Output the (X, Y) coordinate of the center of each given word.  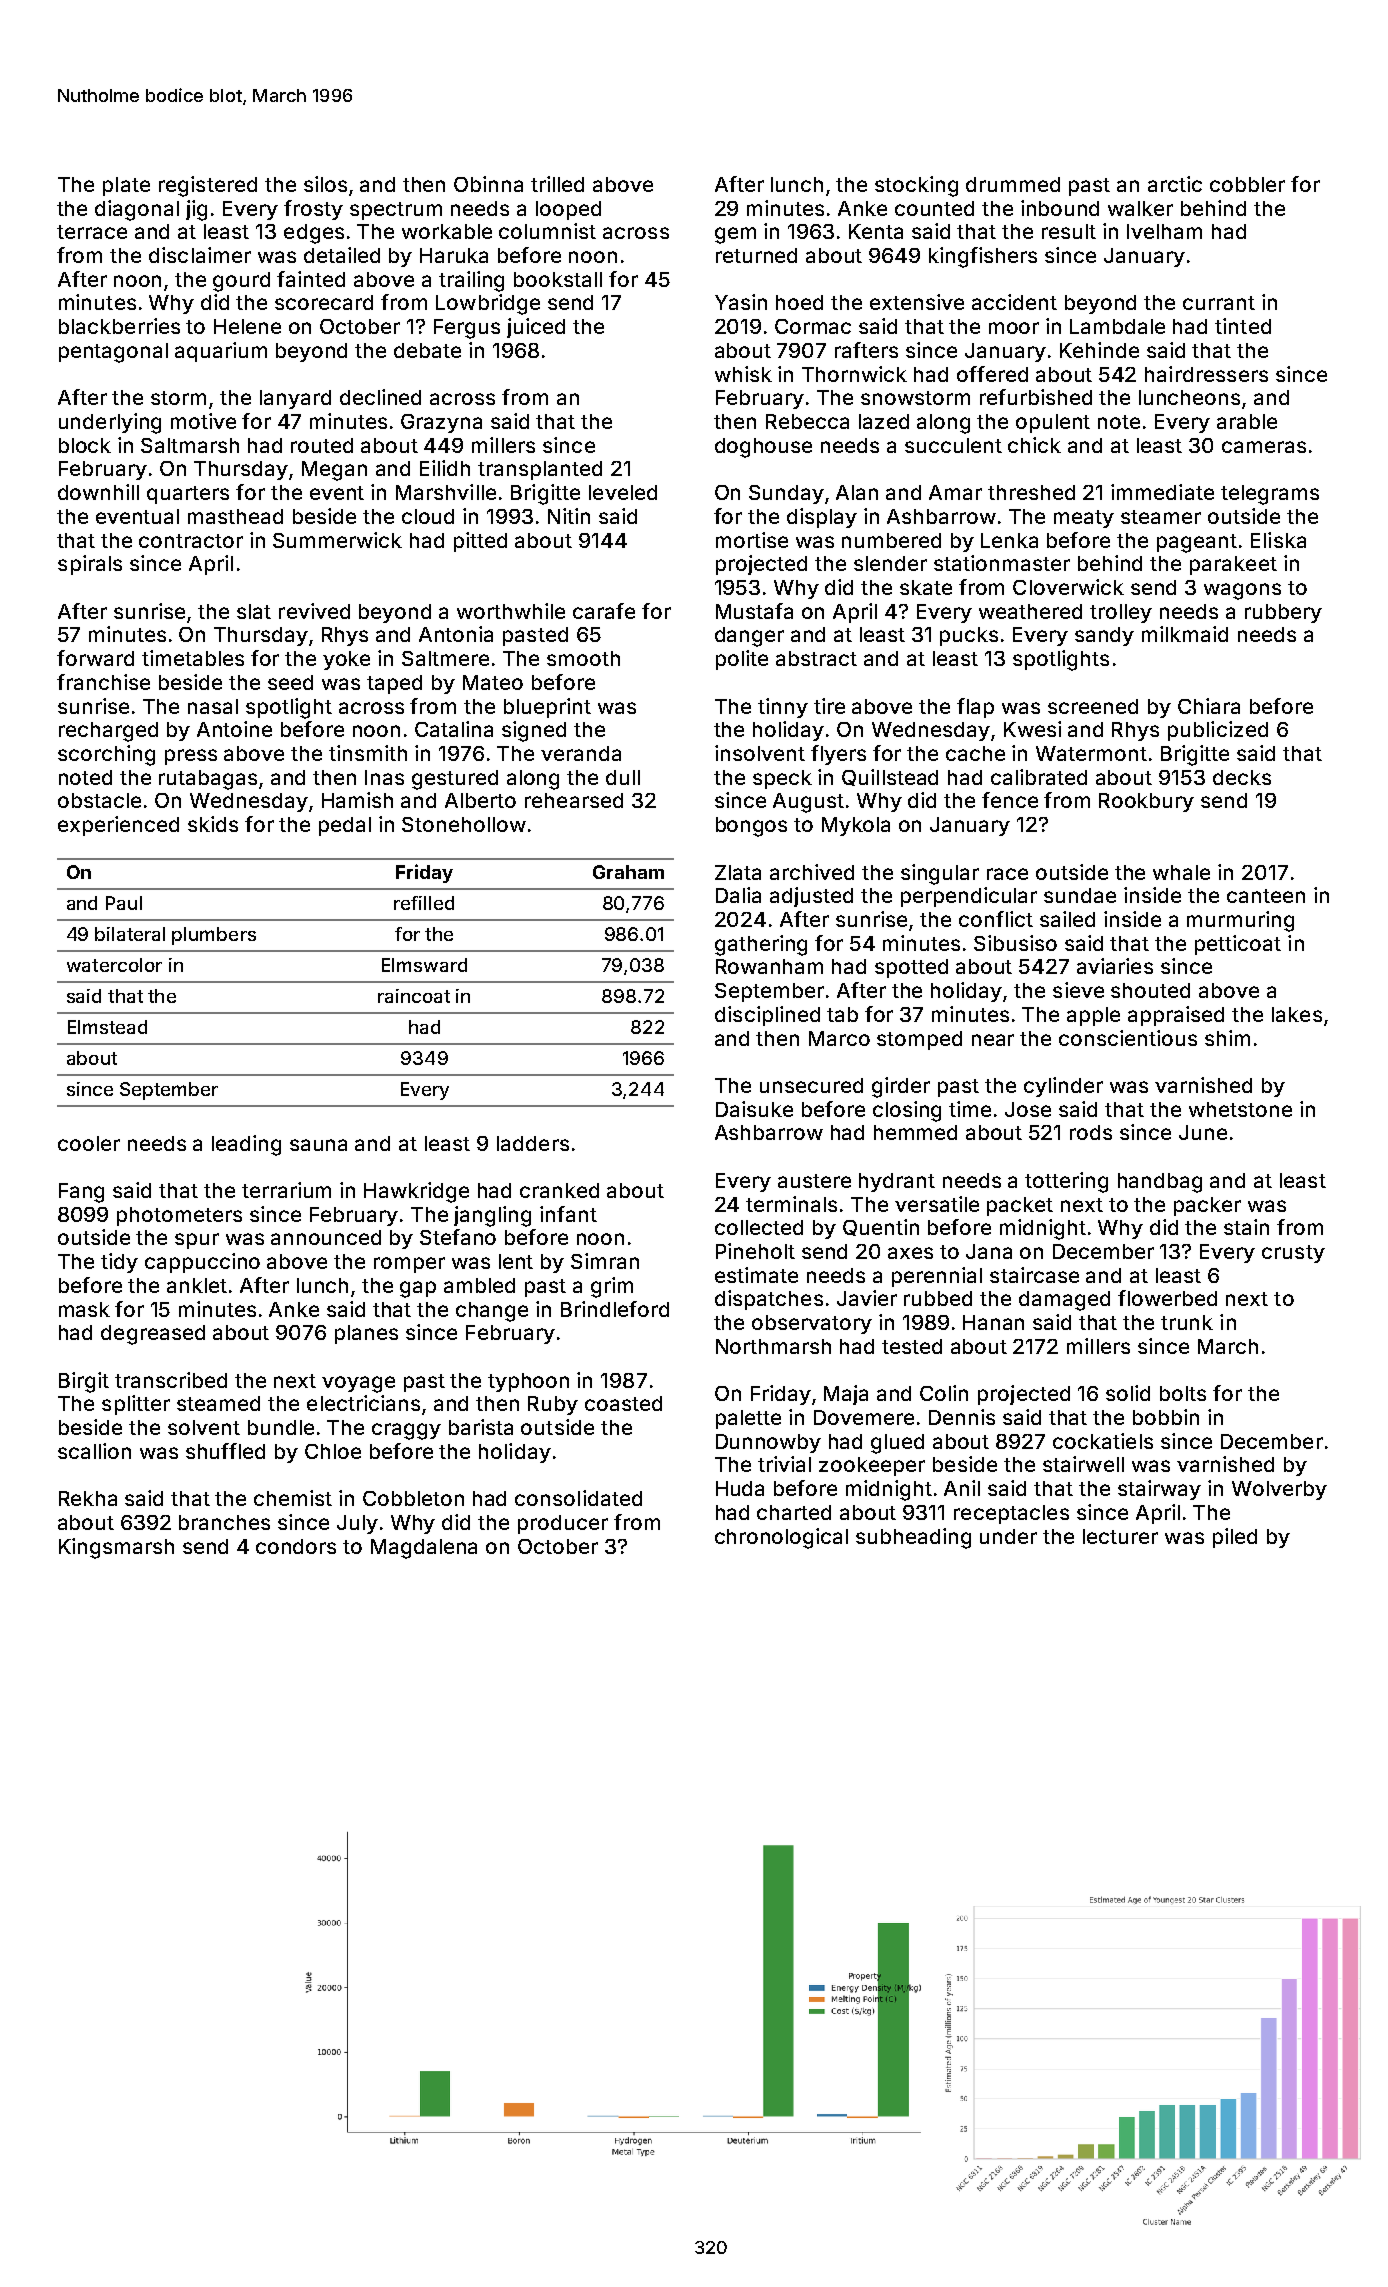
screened (1093, 706)
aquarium (221, 352)
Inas (384, 777)
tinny (783, 708)
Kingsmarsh (116, 1548)
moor (1014, 328)
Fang (81, 1193)
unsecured (811, 1085)
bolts (1183, 1393)
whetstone (1240, 1109)
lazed (884, 421)
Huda (740, 1488)
